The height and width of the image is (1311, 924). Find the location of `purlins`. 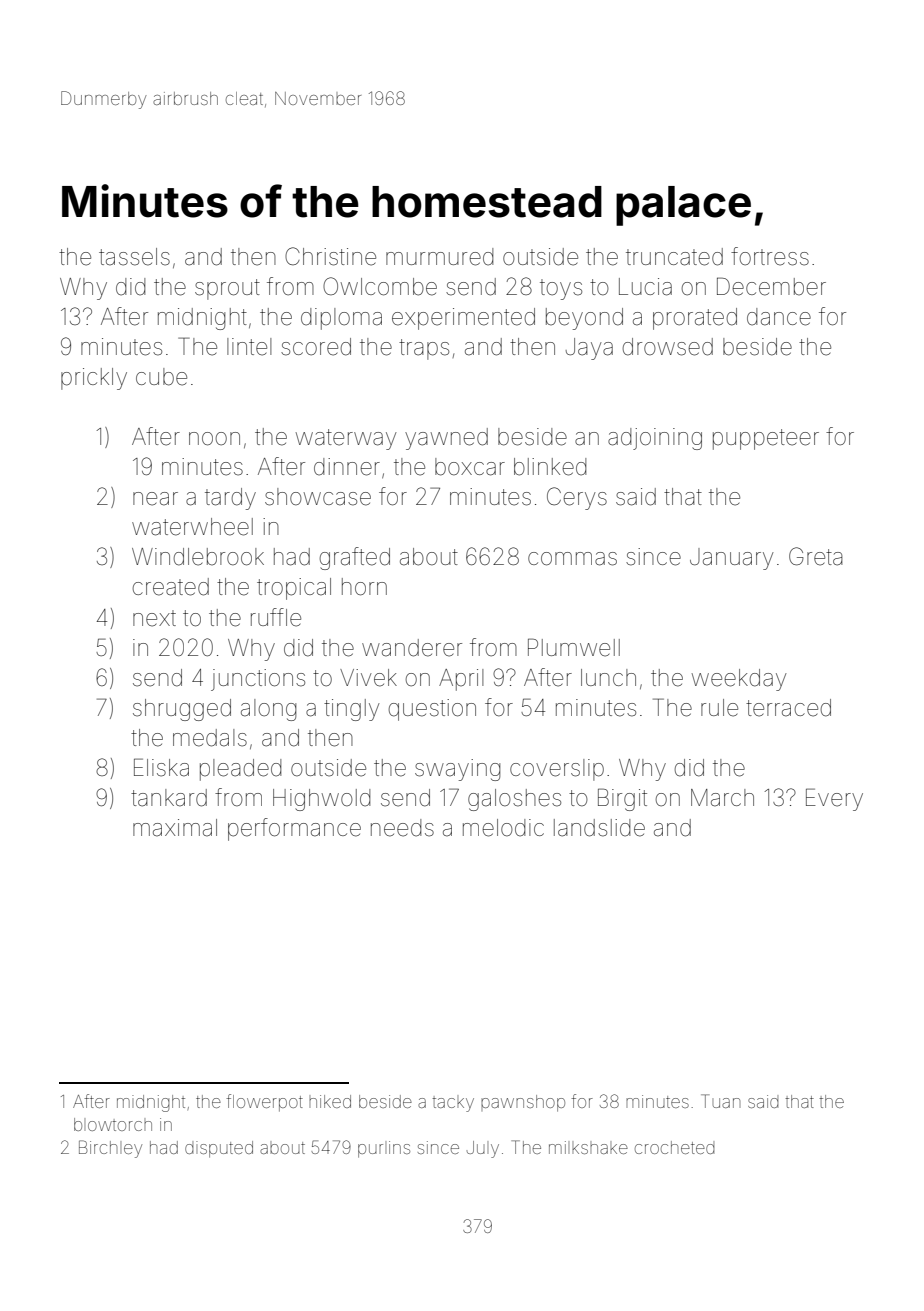

purlins is located at coordinates (384, 1149).
